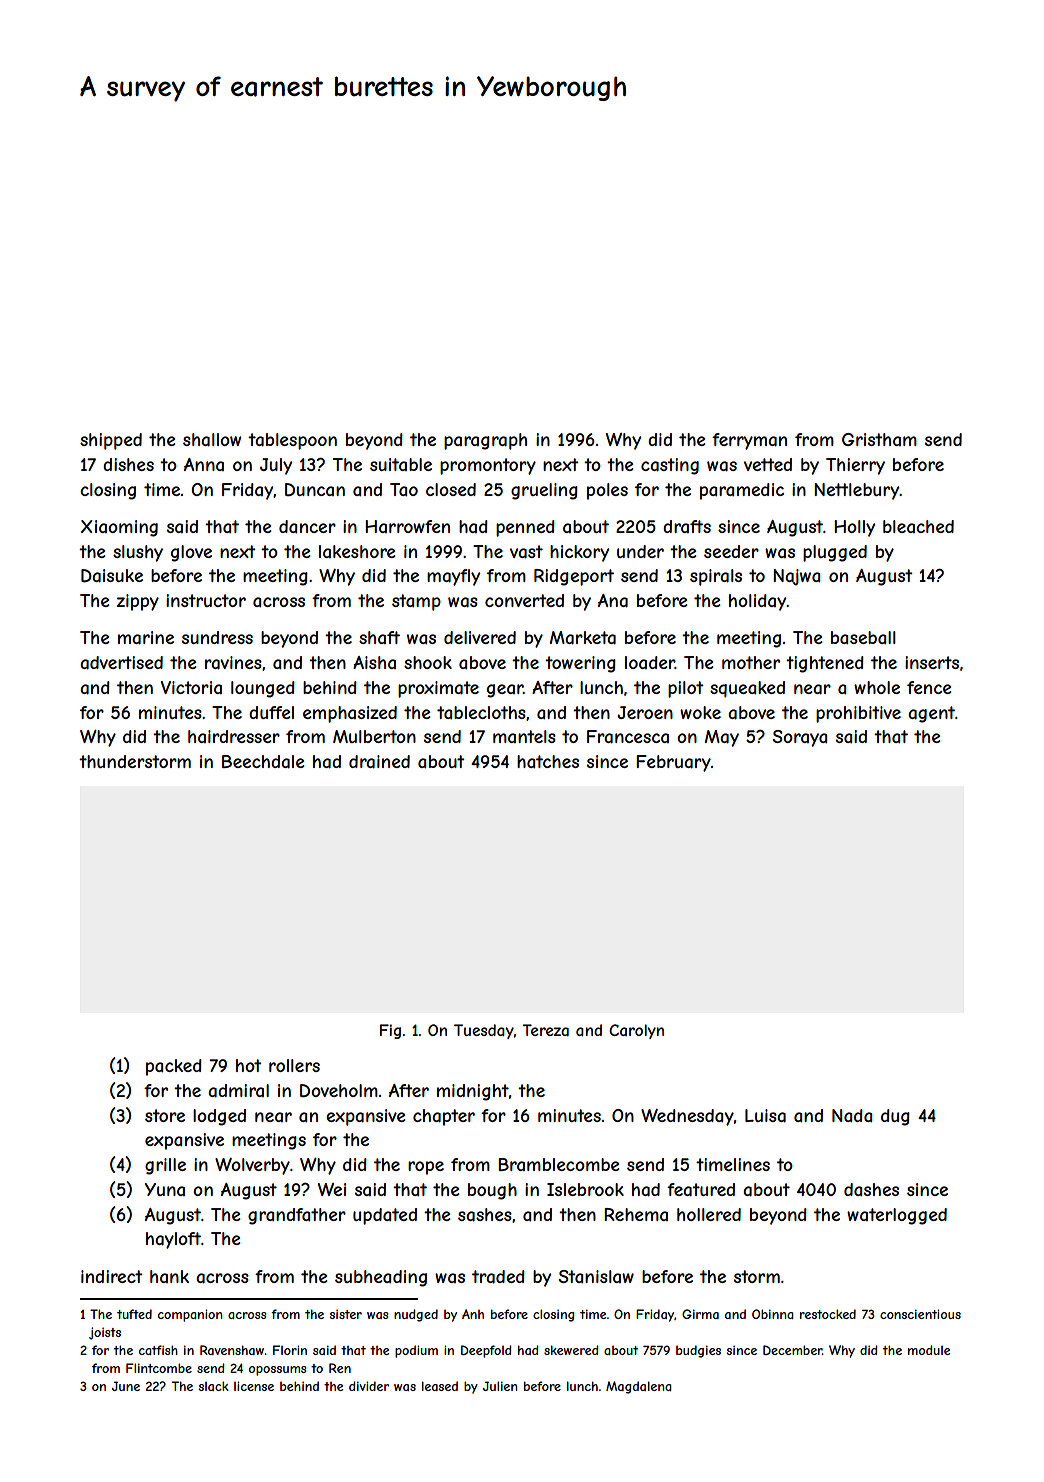 Image resolution: width=1044 pixels, height=1482 pixels. What do you see at coordinates (369, 1386) in the screenshot?
I see `divider` at bounding box center [369, 1386].
